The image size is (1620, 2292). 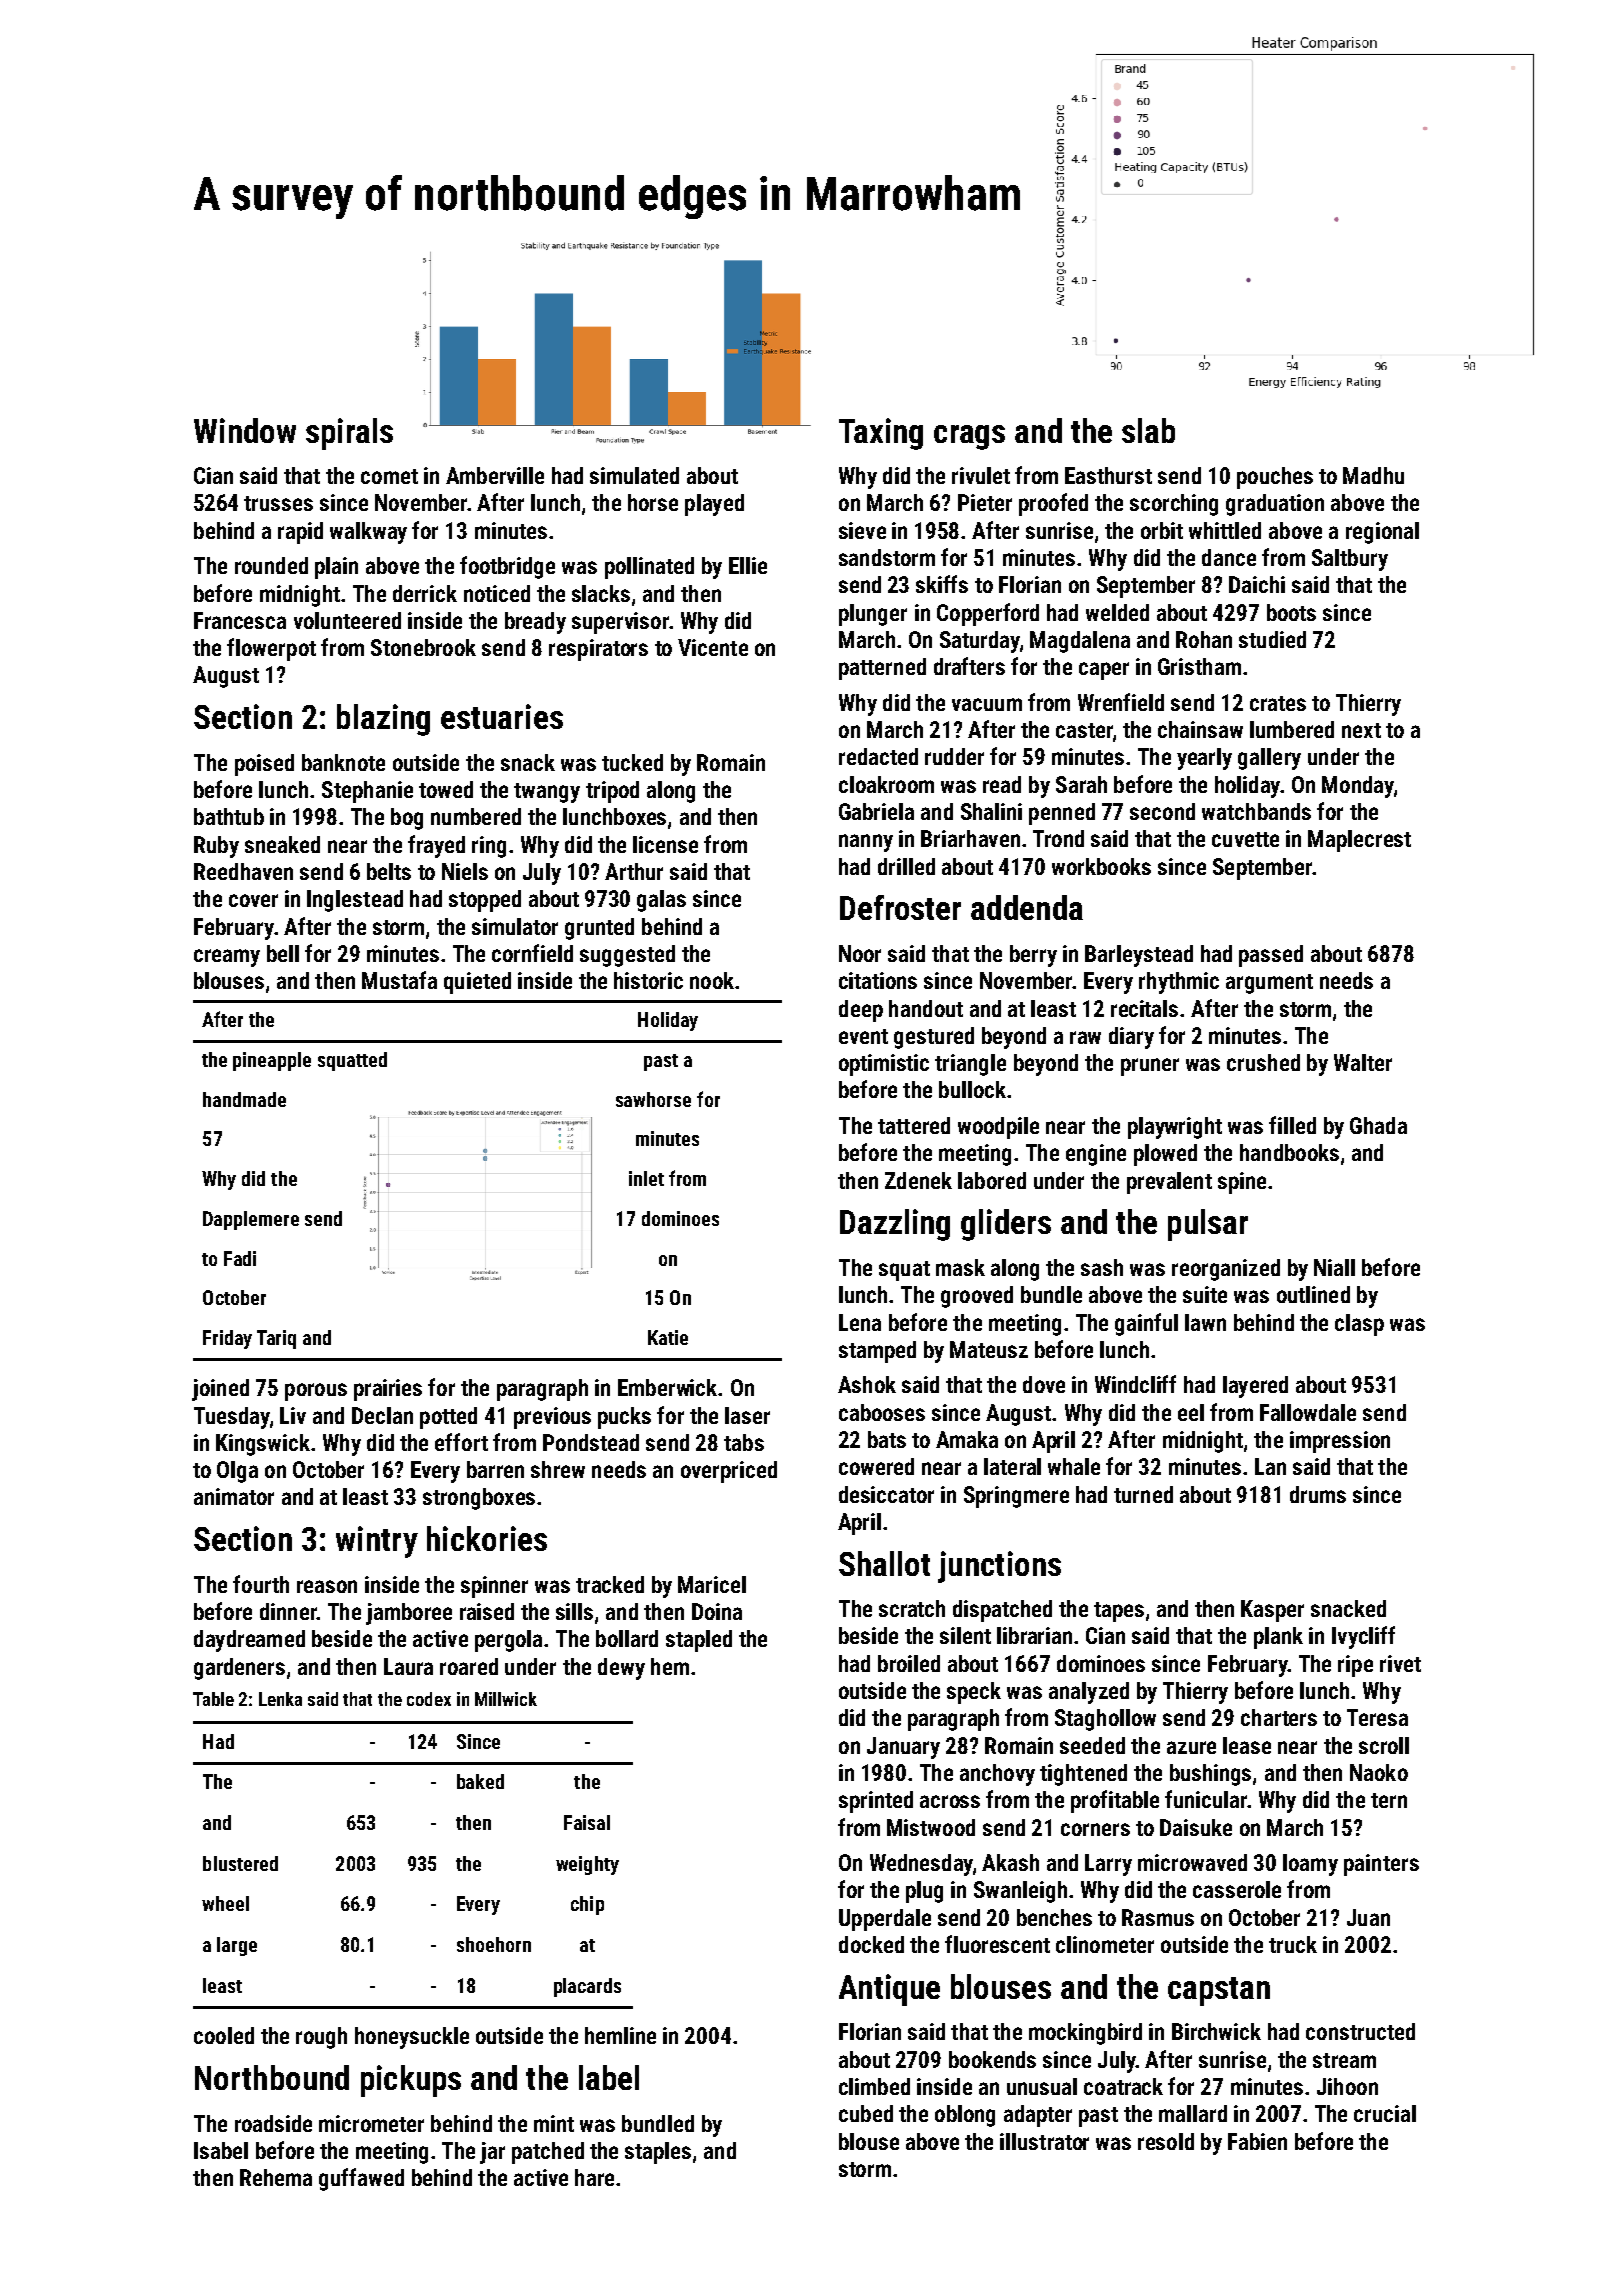 I want to click on played, so click(x=714, y=505).
